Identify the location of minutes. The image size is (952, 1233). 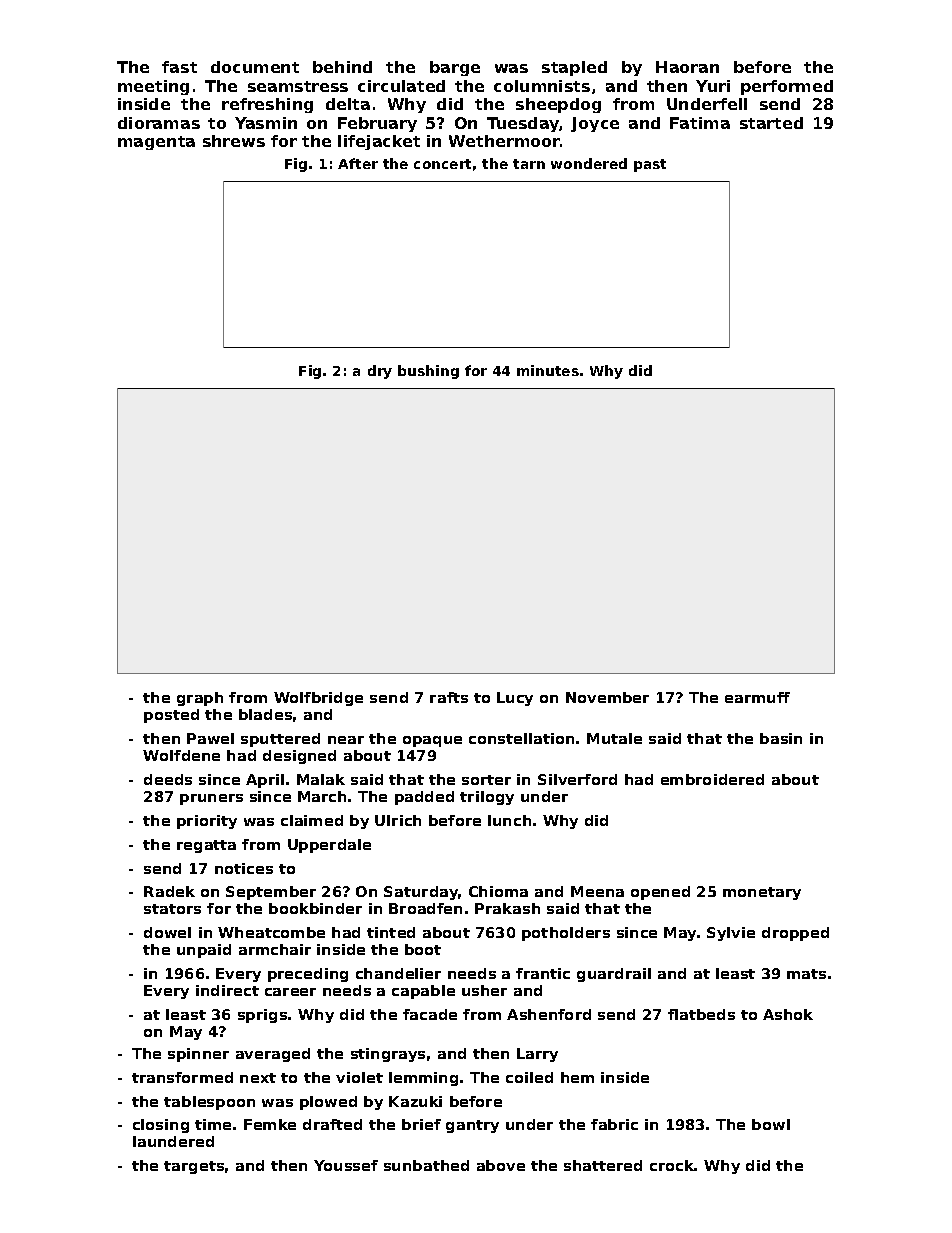
(548, 370).
